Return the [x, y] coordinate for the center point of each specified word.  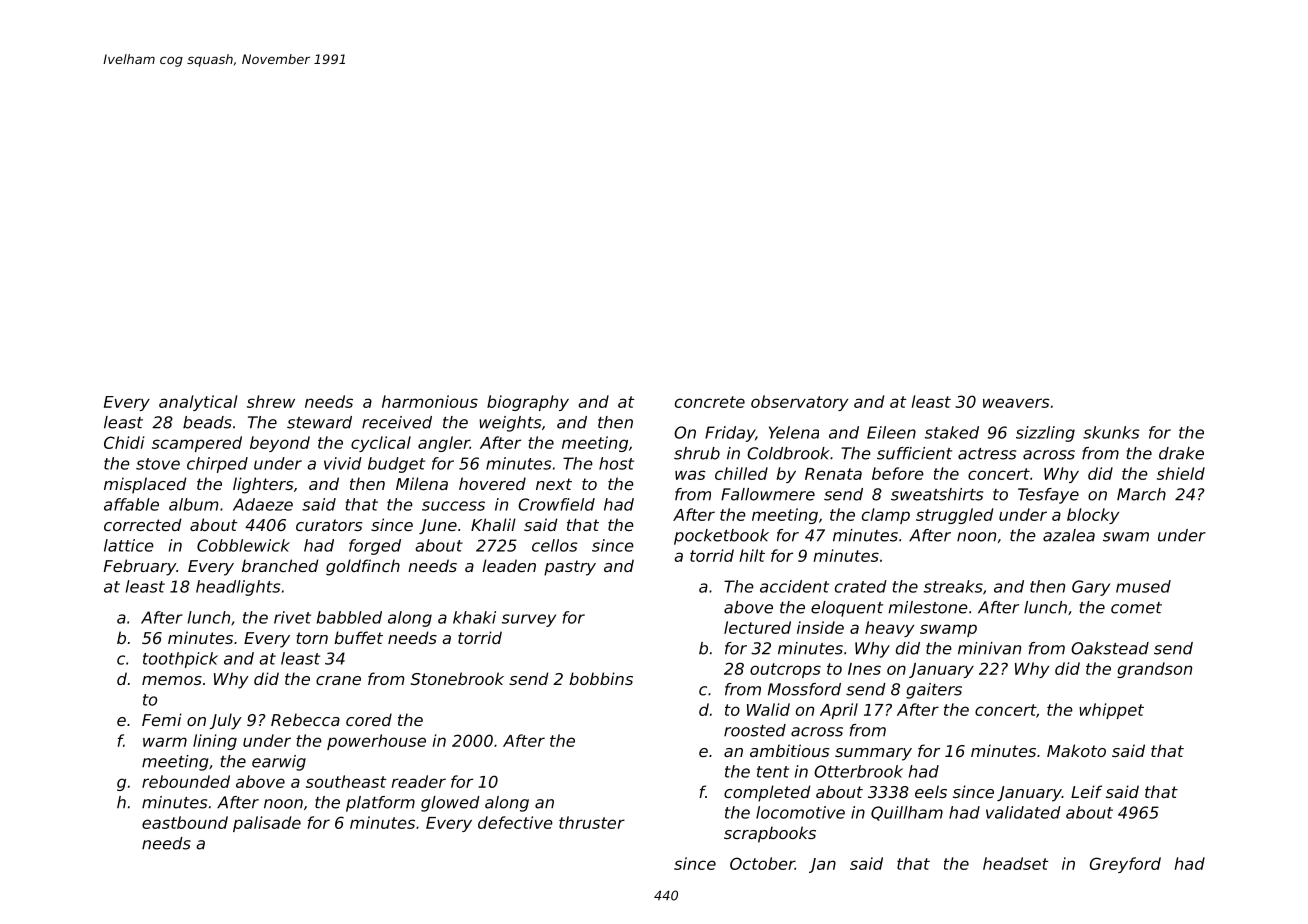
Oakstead [1110, 648]
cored [369, 719]
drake [1181, 453]
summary [873, 754]
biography [528, 403]
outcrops [785, 670]
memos [172, 680]
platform [380, 804]
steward [319, 422]
